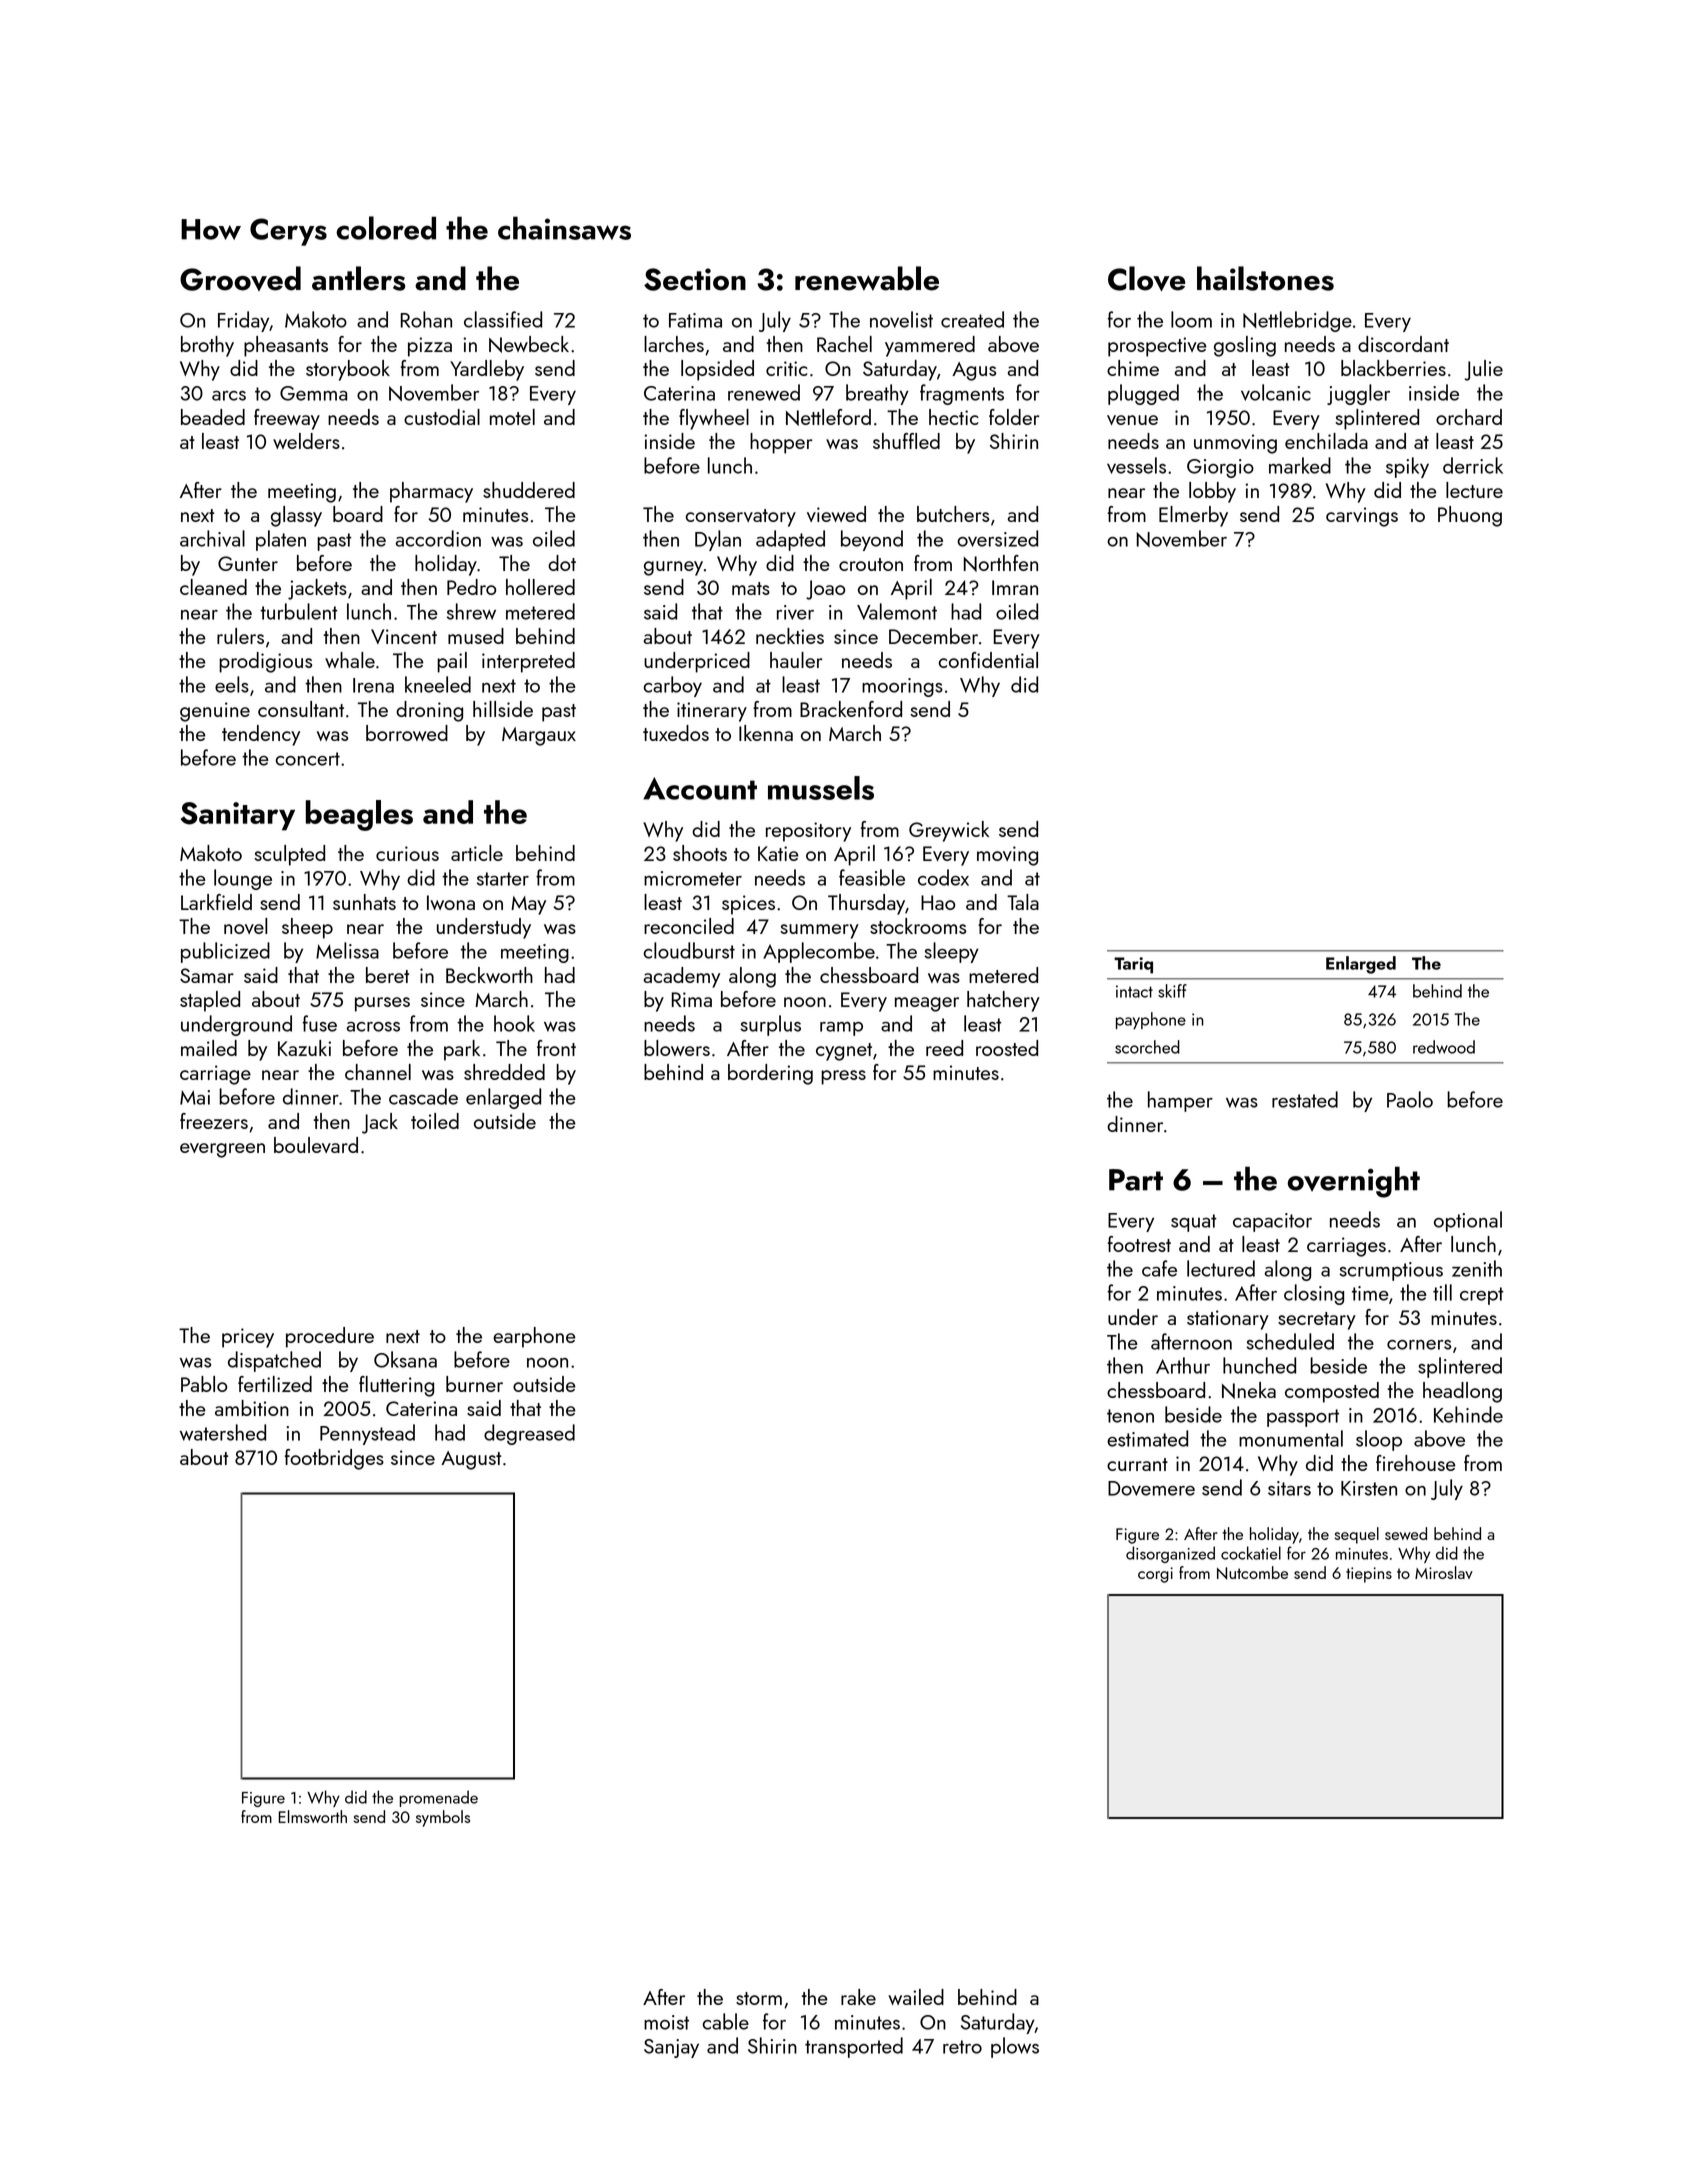 Image resolution: width=1683 pixels, height=2178 pixels. What do you see at coordinates (867, 278) in the screenshot?
I see `renewable` at bounding box center [867, 278].
